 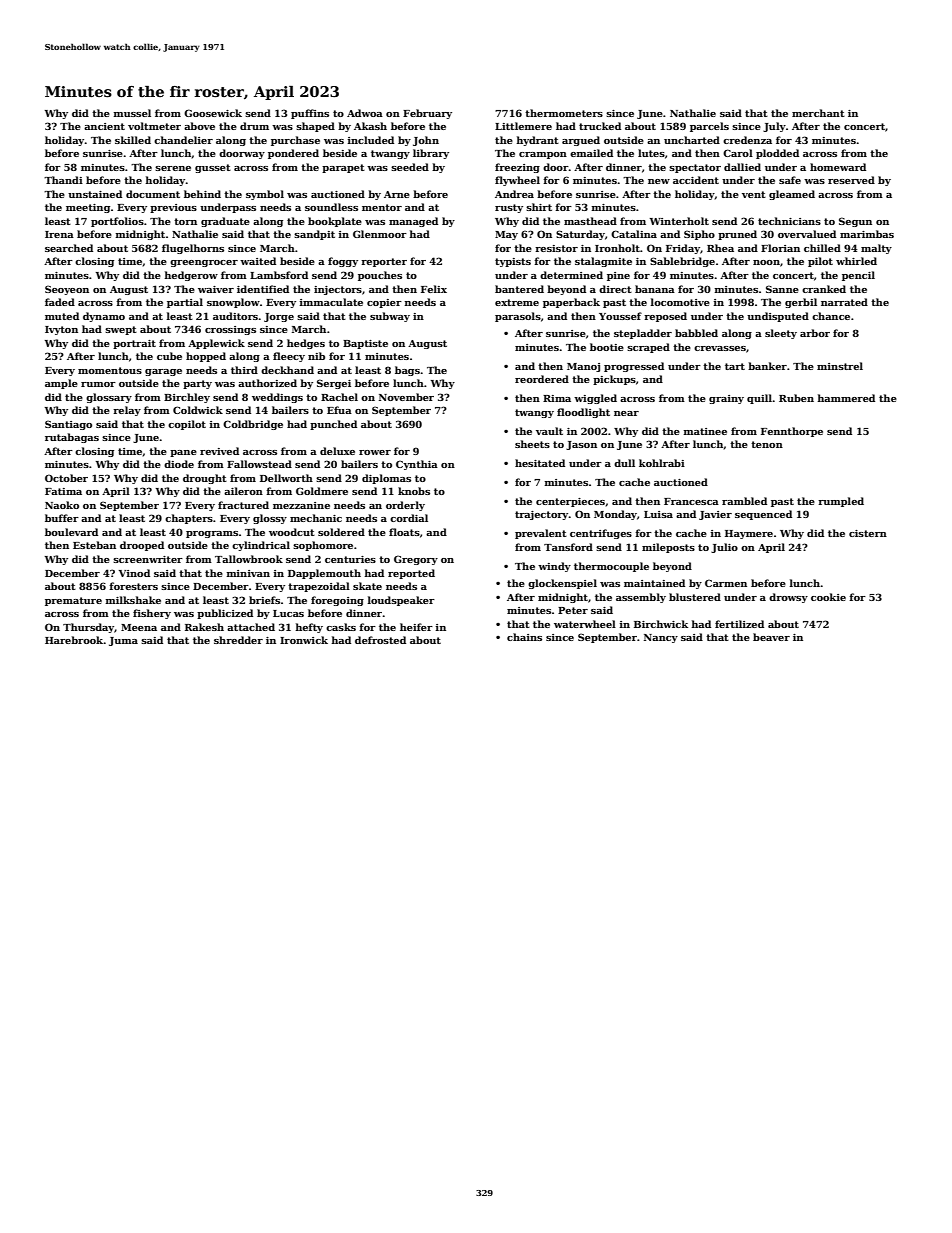 What do you see at coordinates (792, 432) in the screenshot?
I see `Fennthorpe` at bounding box center [792, 432].
